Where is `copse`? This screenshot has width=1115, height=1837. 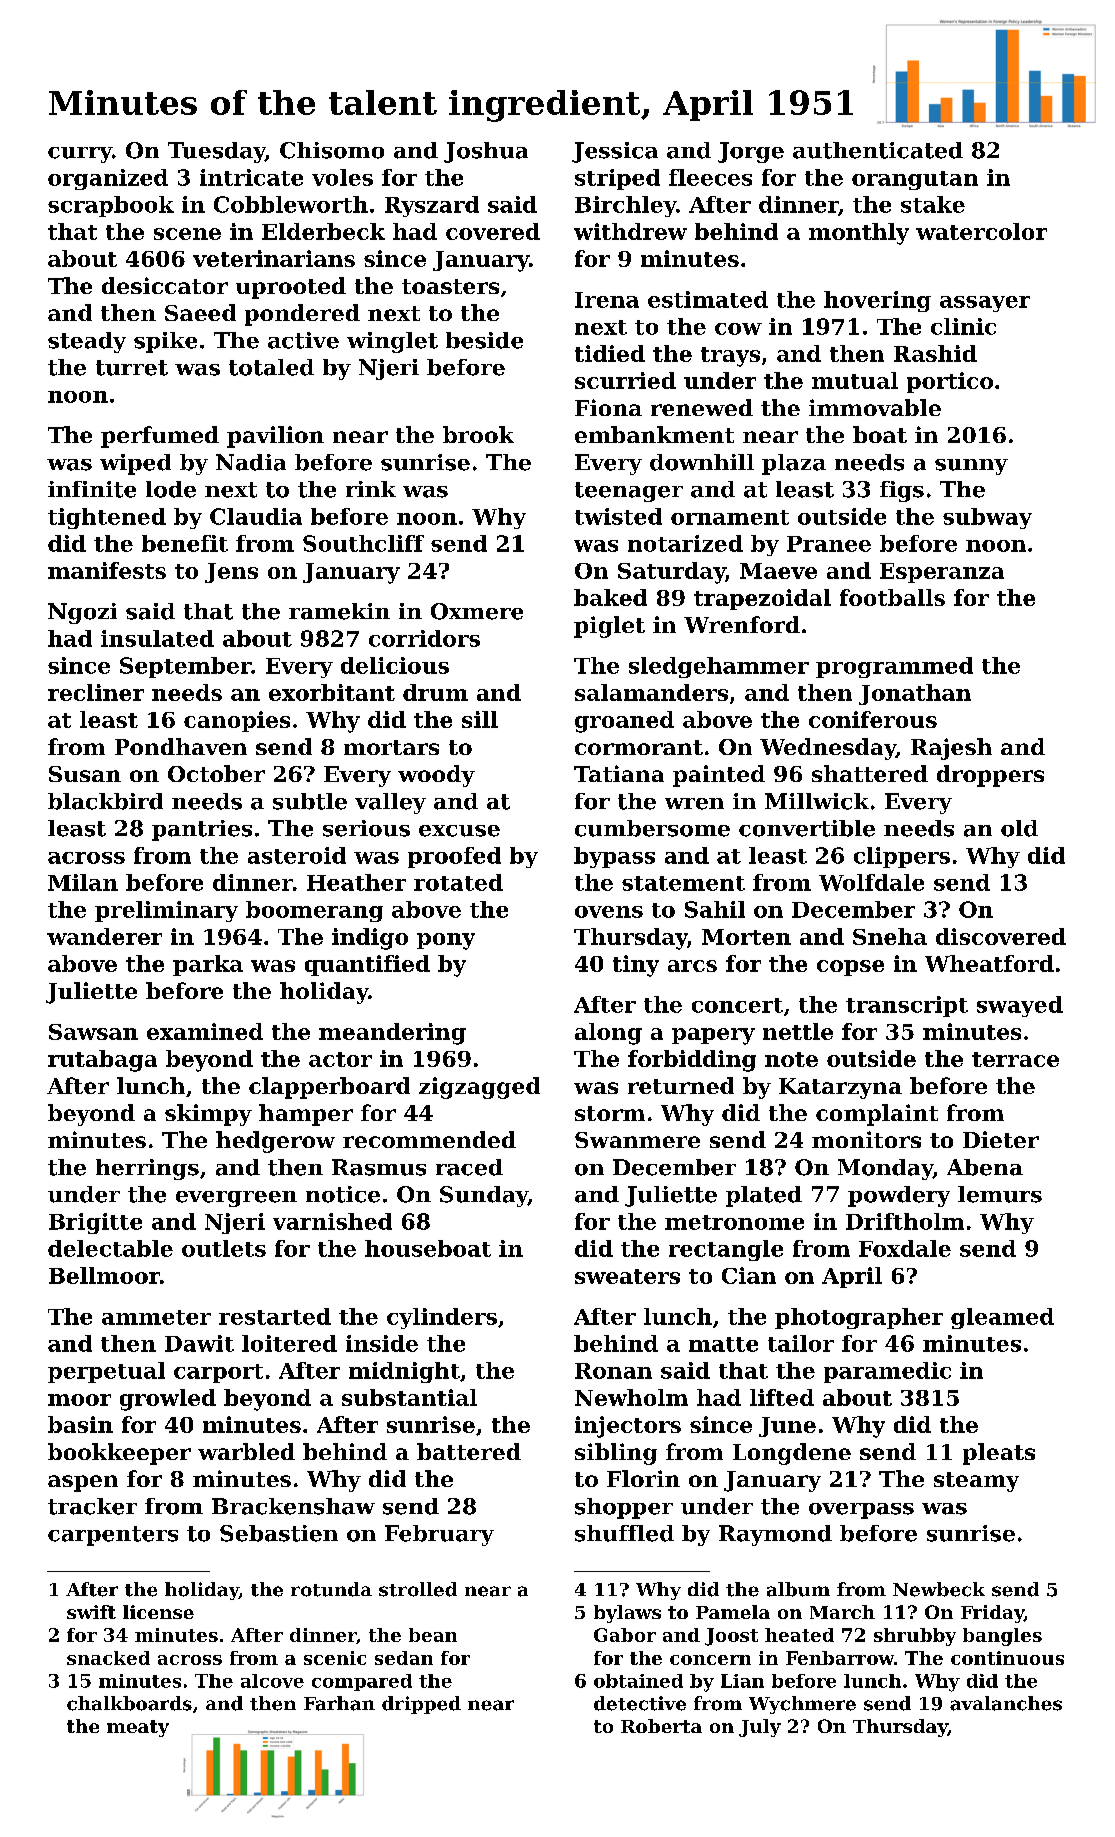 copse is located at coordinates (850, 968).
